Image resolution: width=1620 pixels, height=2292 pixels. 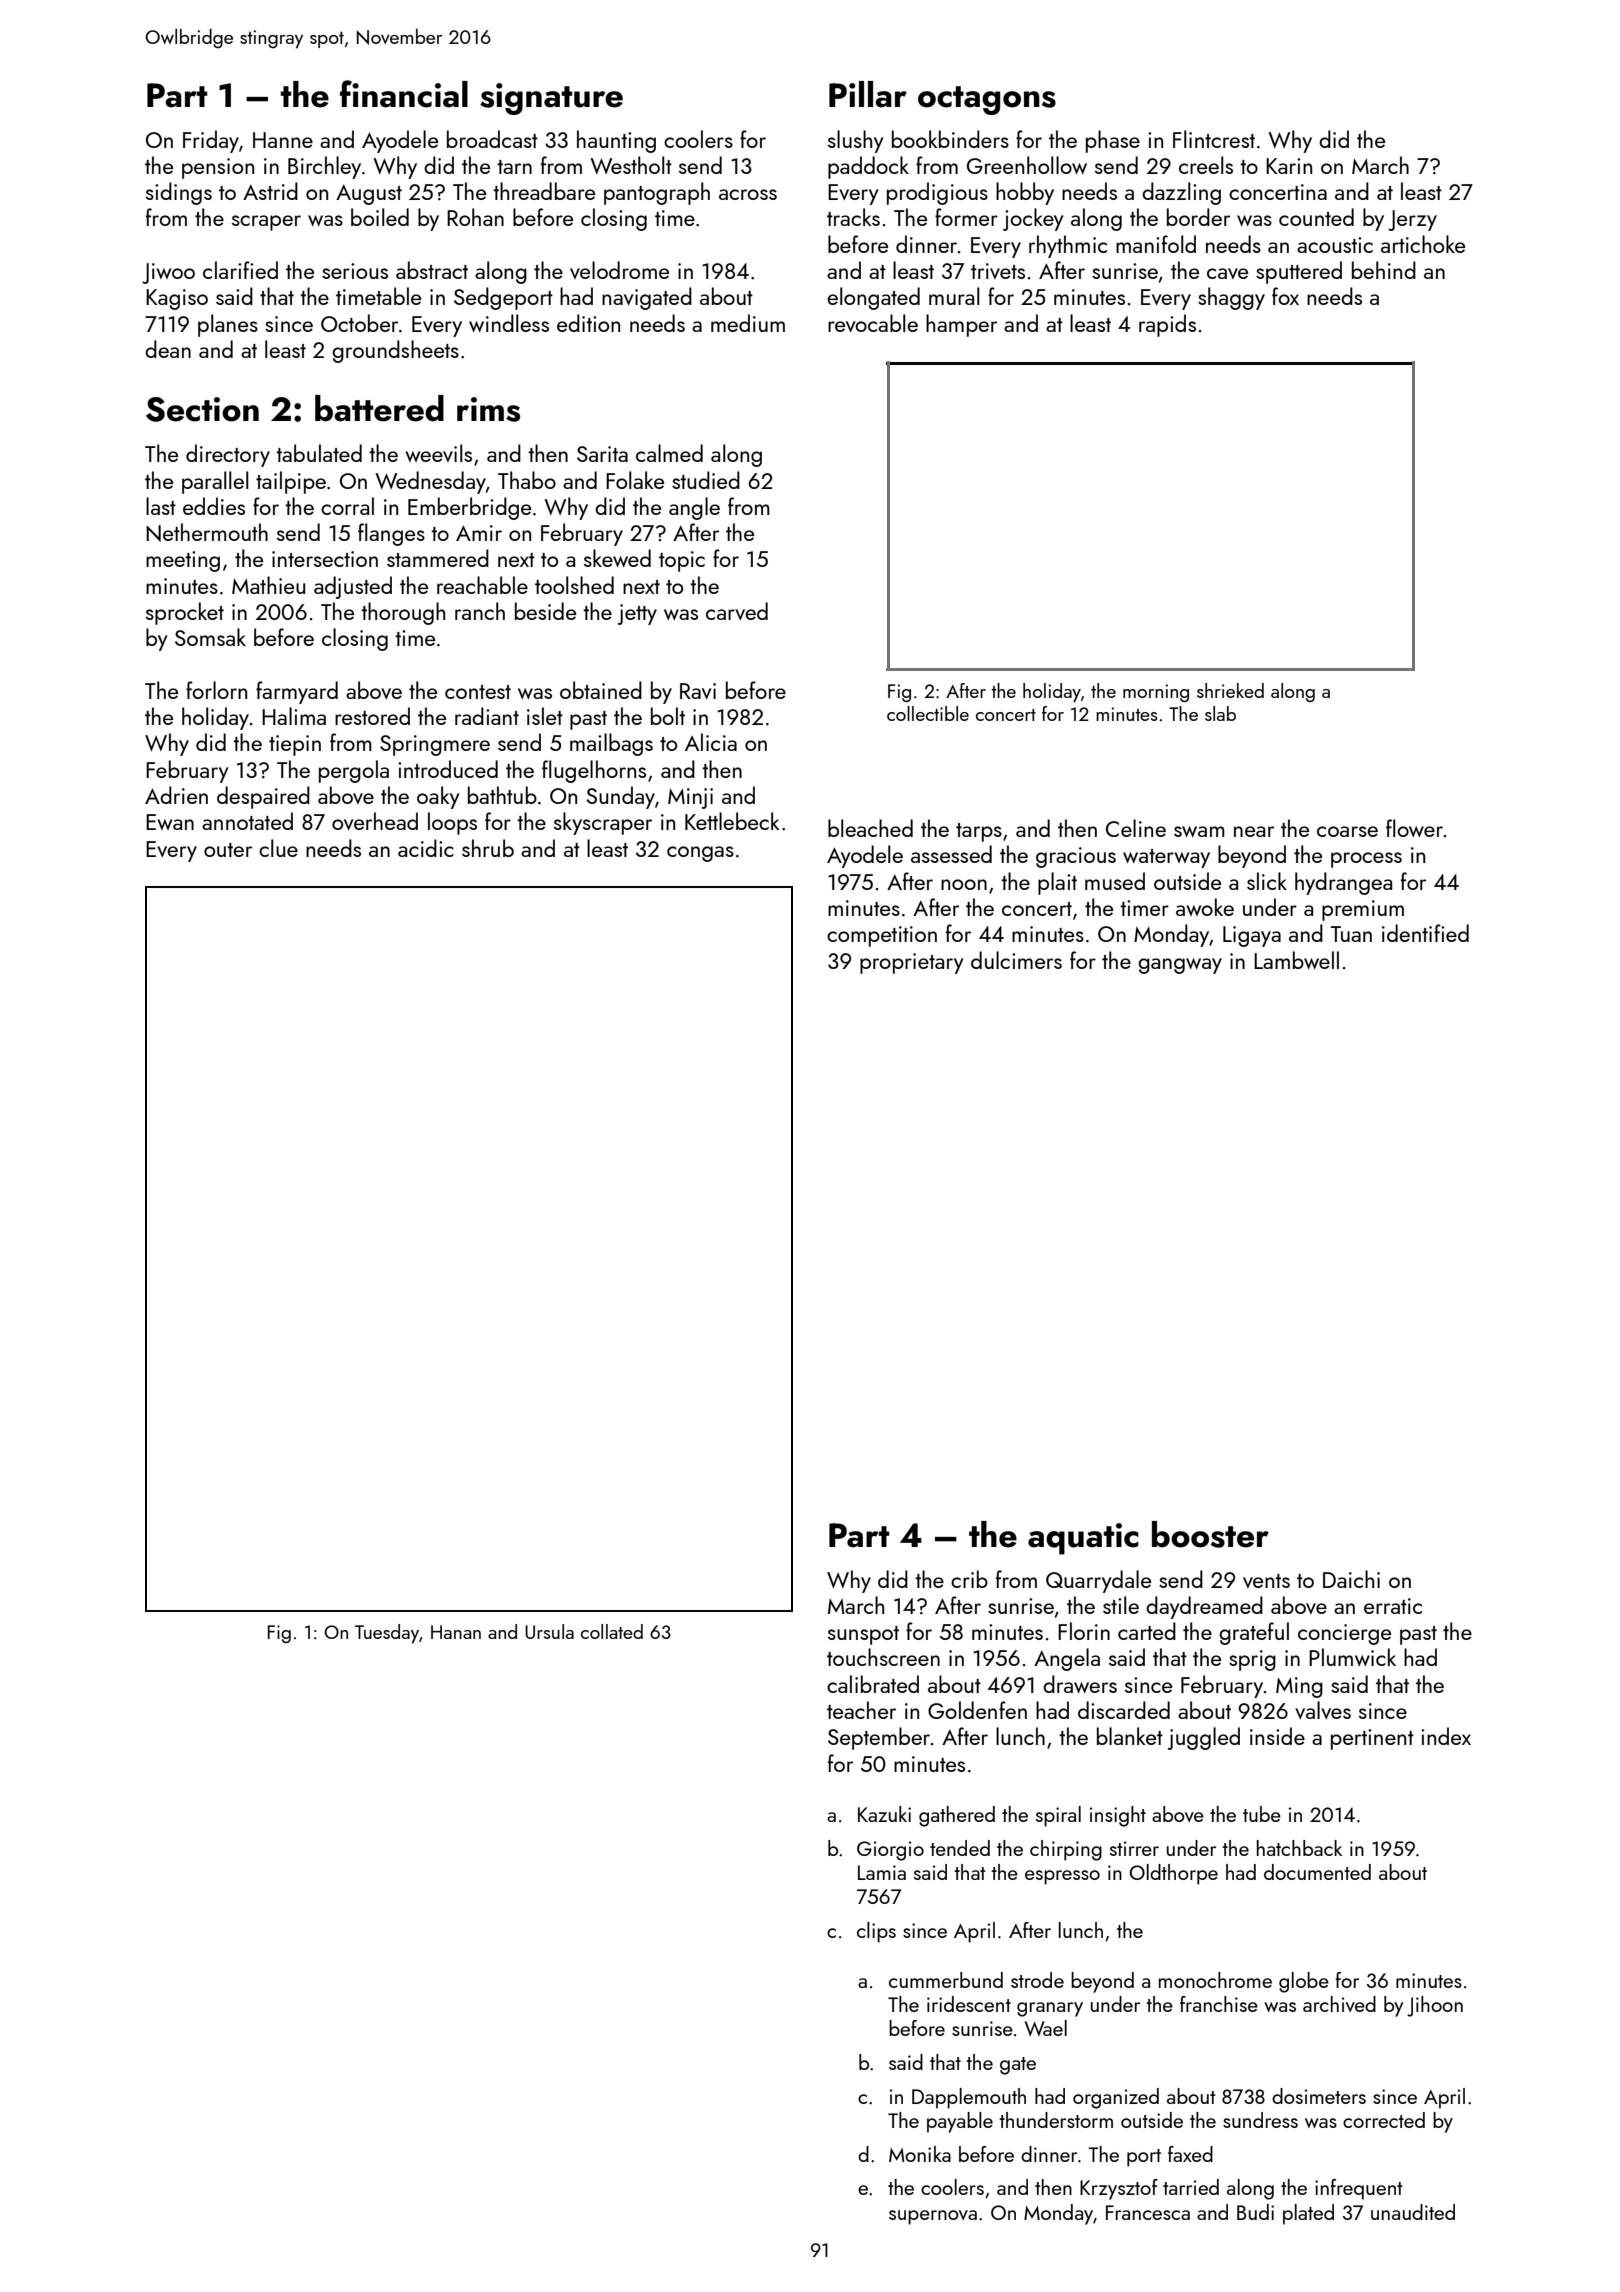 What do you see at coordinates (1289, 166) in the document?
I see `Karin` at bounding box center [1289, 166].
